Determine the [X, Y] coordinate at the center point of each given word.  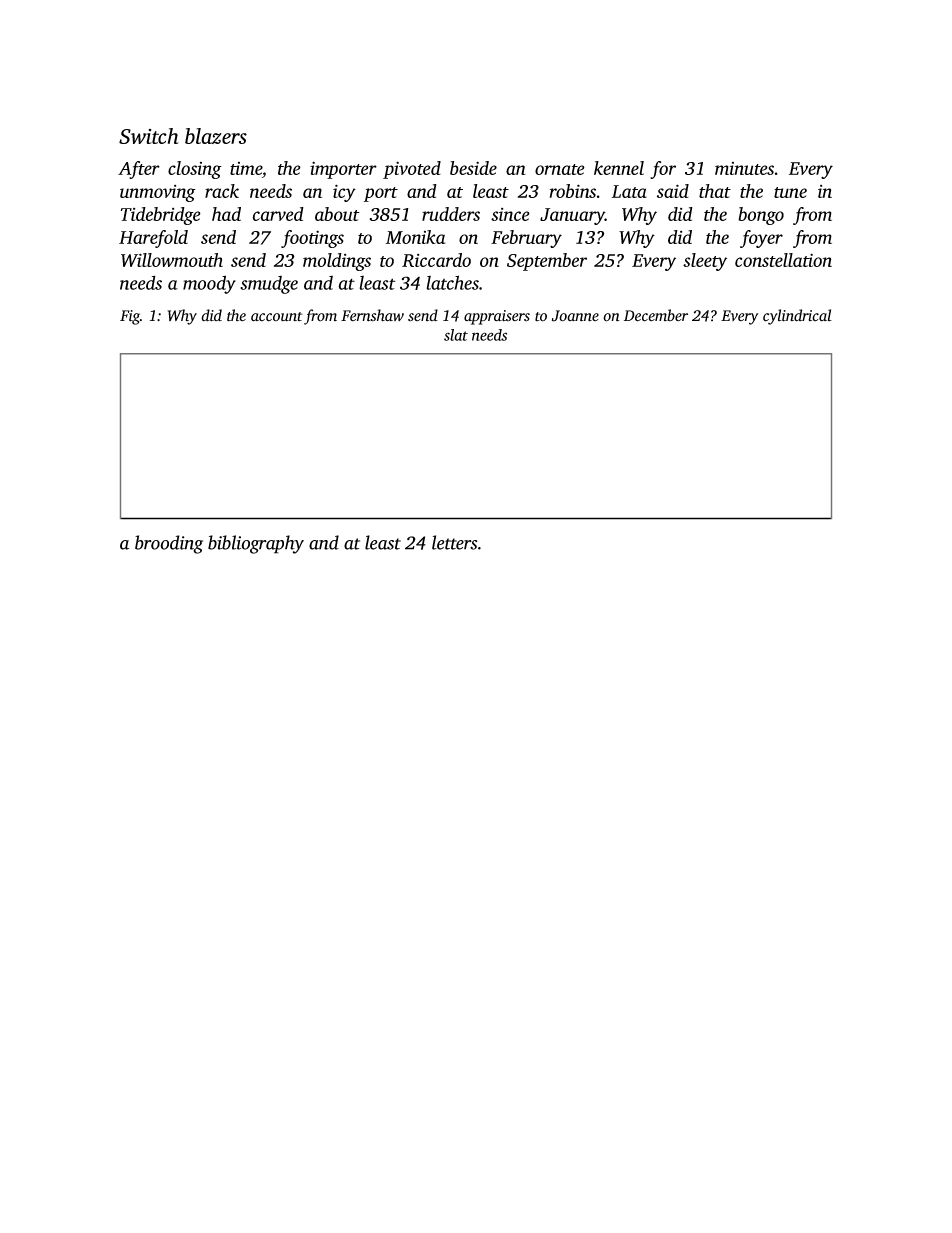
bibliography [256, 544]
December [656, 315]
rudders [451, 214]
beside [473, 168]
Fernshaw [372, 315]
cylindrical [797, 317]
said [673, 191]
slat [456, 335]
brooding [169, 544]
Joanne [575, 316]
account [277, 317]
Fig [130, 317]
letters [454, 542]
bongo [761, 216]
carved [278, 214]
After [139, 170]
